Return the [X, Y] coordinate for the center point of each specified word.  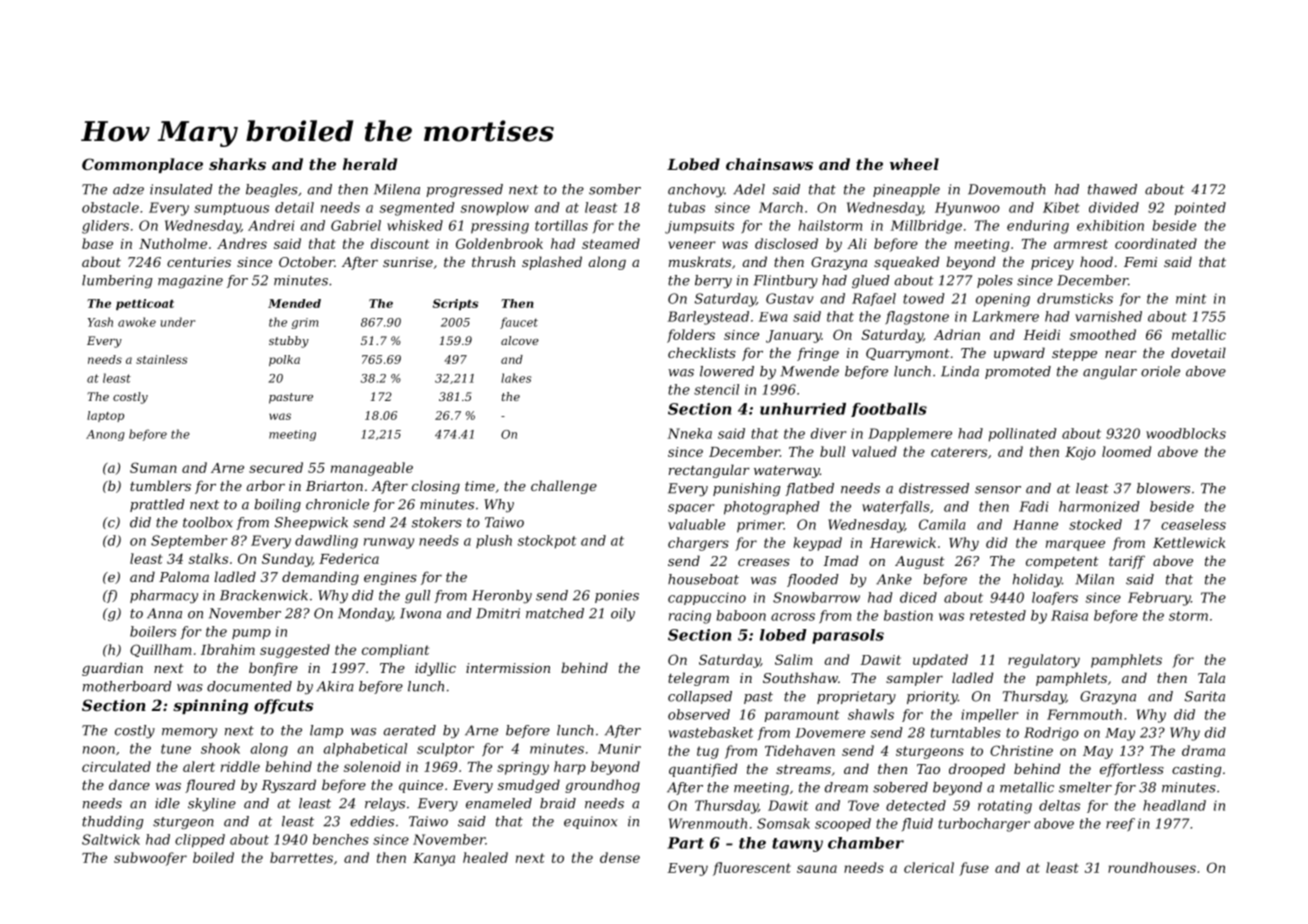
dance [129, 784]
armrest [1081, 244]
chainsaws [769, 164]
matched [555, 613]
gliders [105, 227]
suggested [295, 651]
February [1159, 599]
